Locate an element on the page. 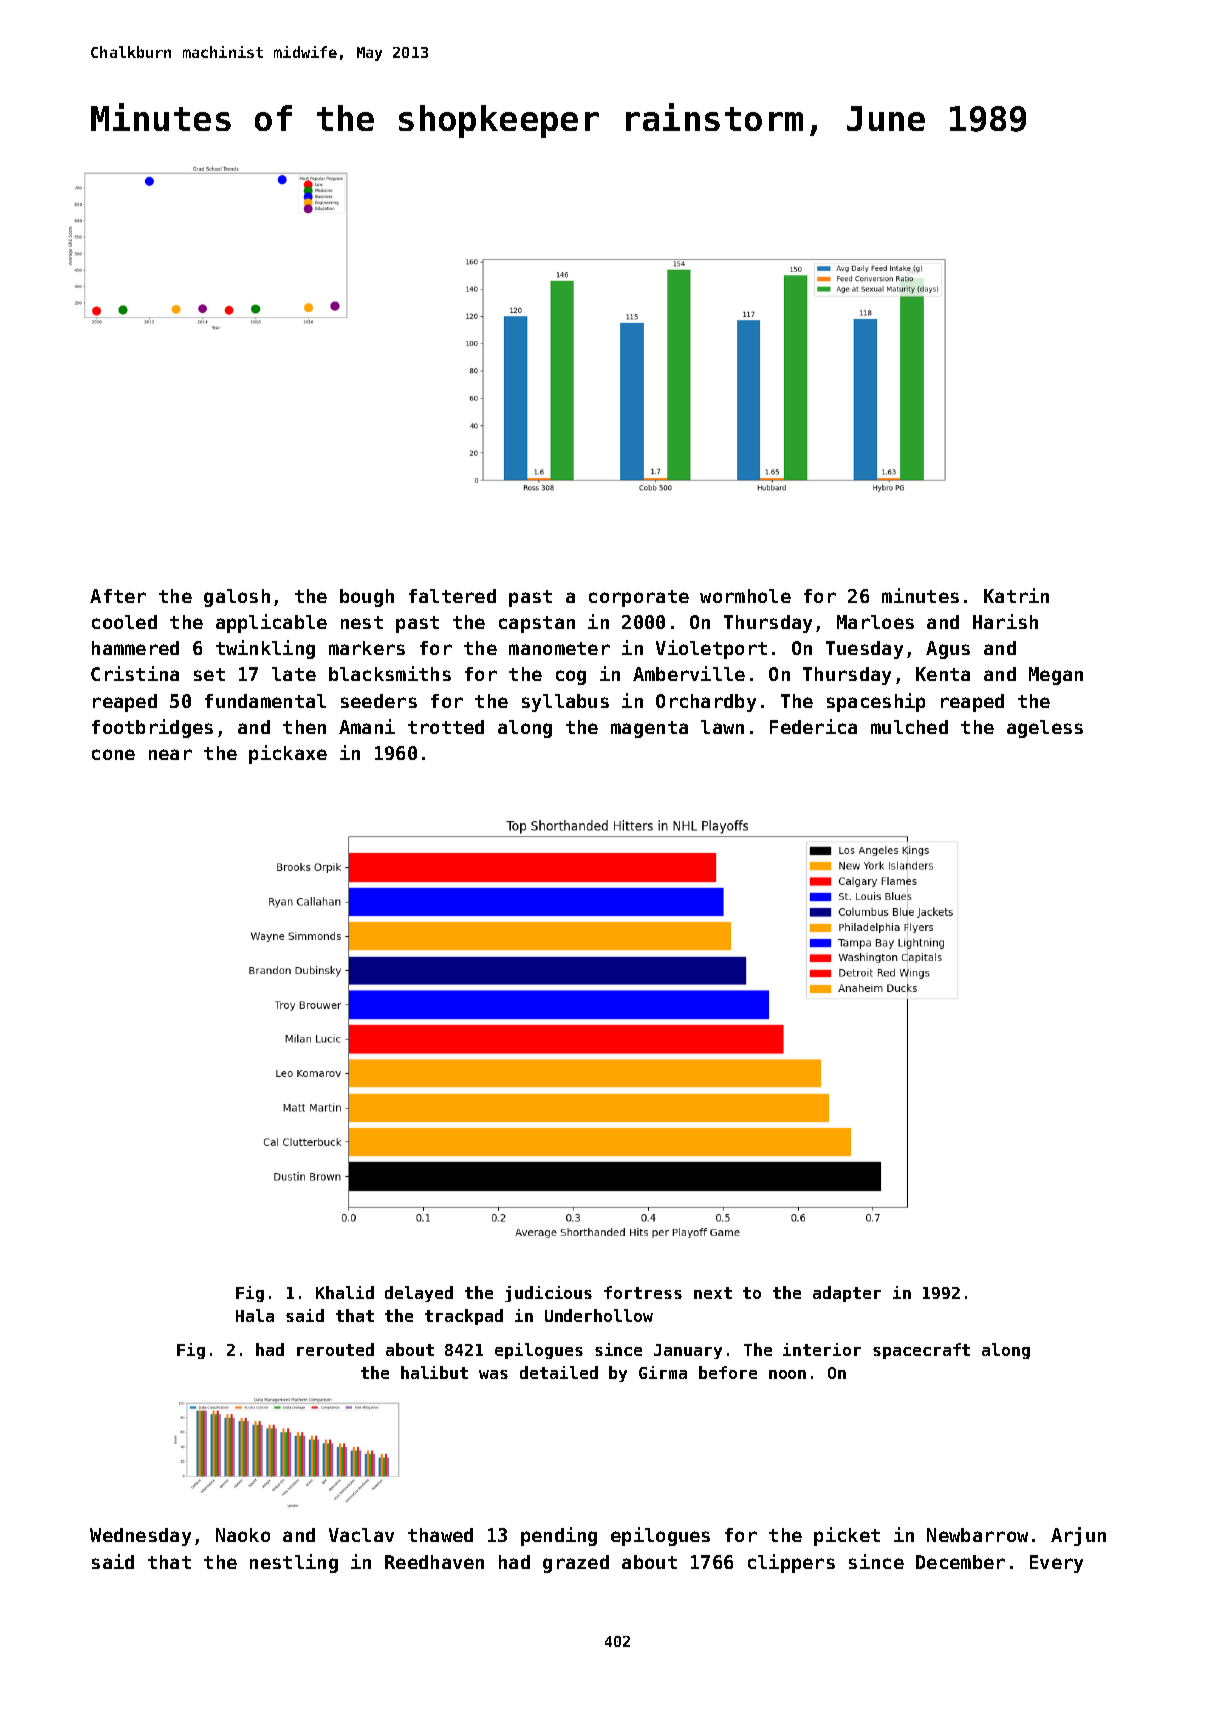  Federica is located at coordinates (813, 726).
